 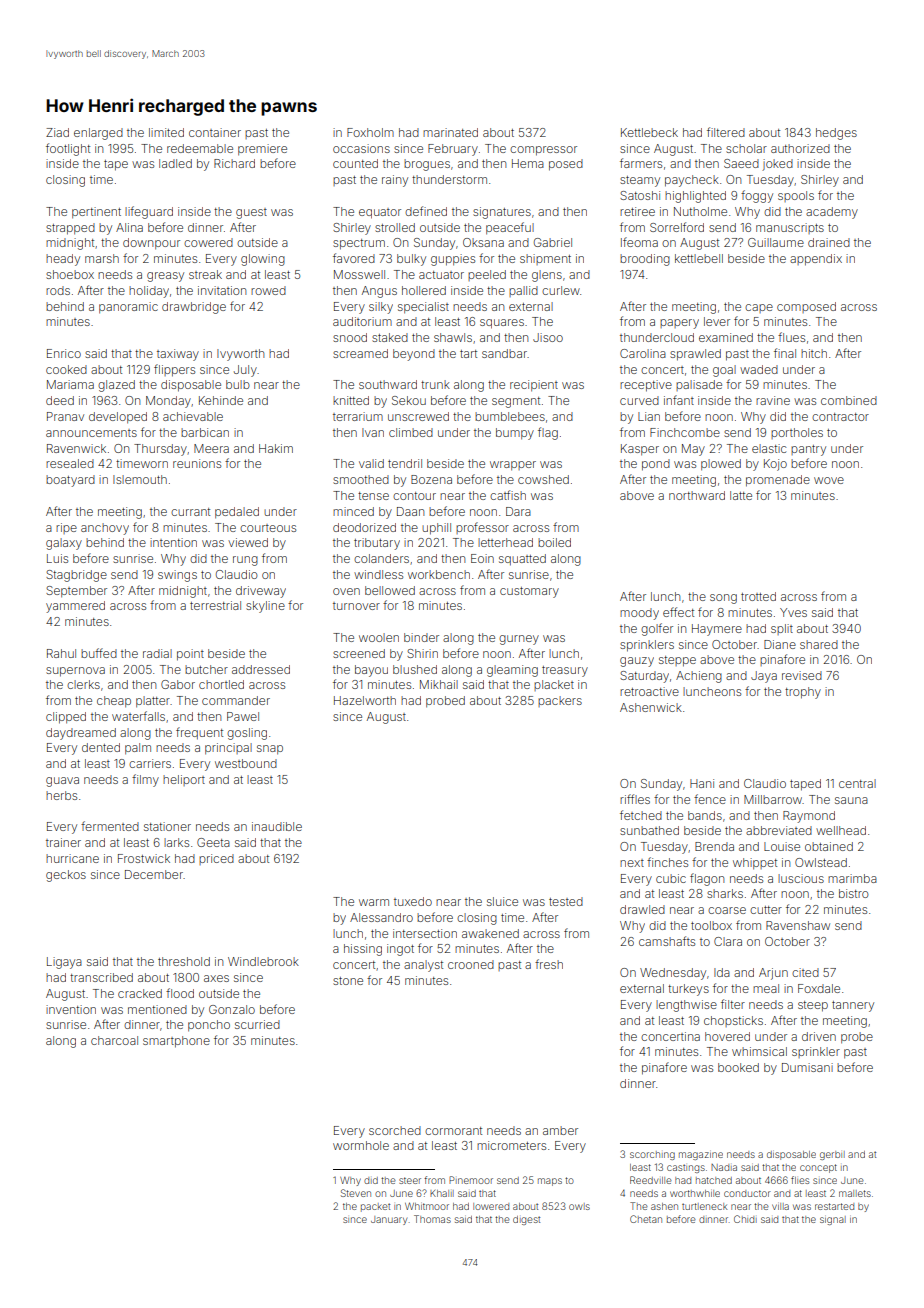 What do you see at coordinates (450, 132) in the page?
I see `marinated` at bounding box center [450, 132].
